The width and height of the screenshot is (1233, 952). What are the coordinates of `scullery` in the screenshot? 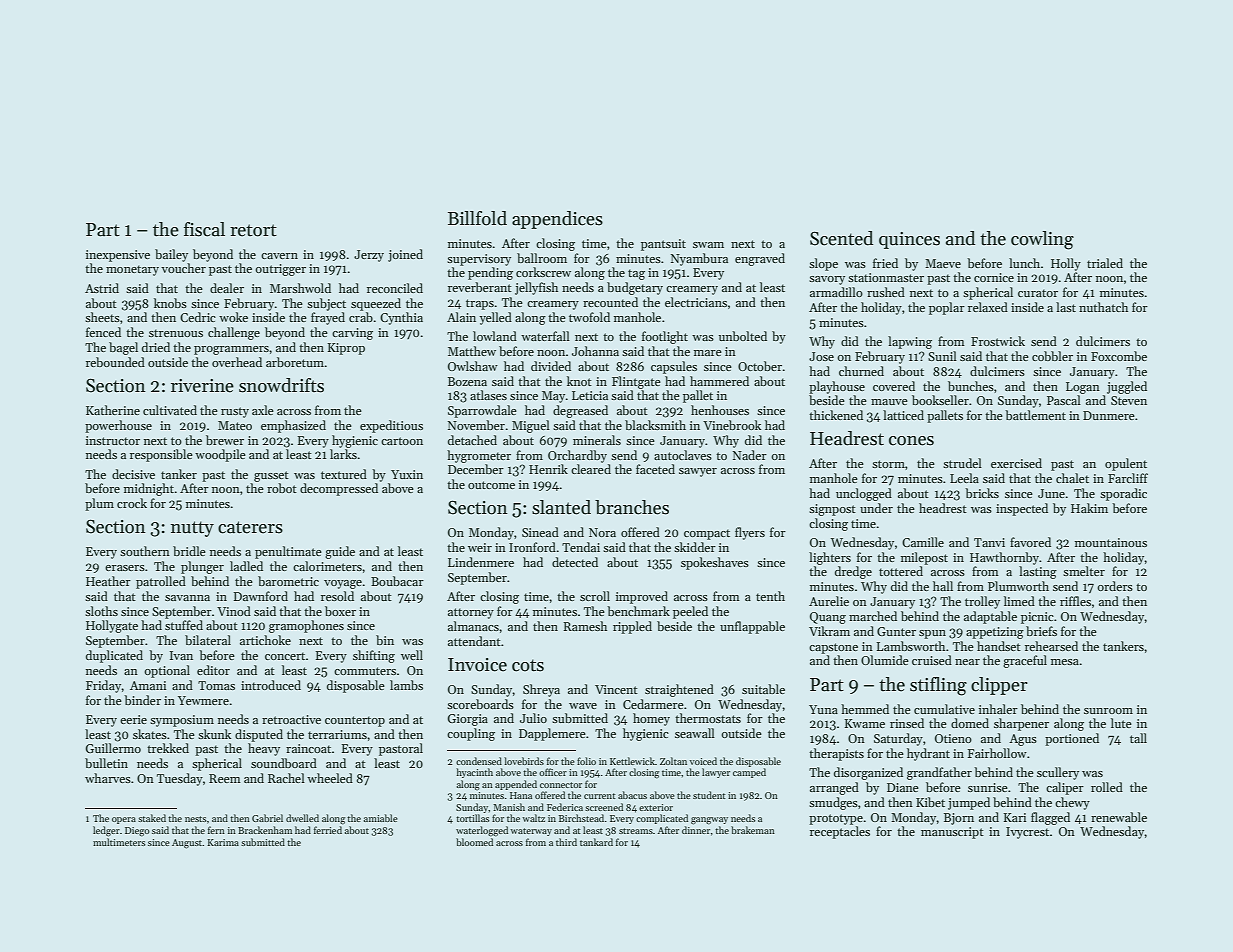 It's located at (1058, 773).
